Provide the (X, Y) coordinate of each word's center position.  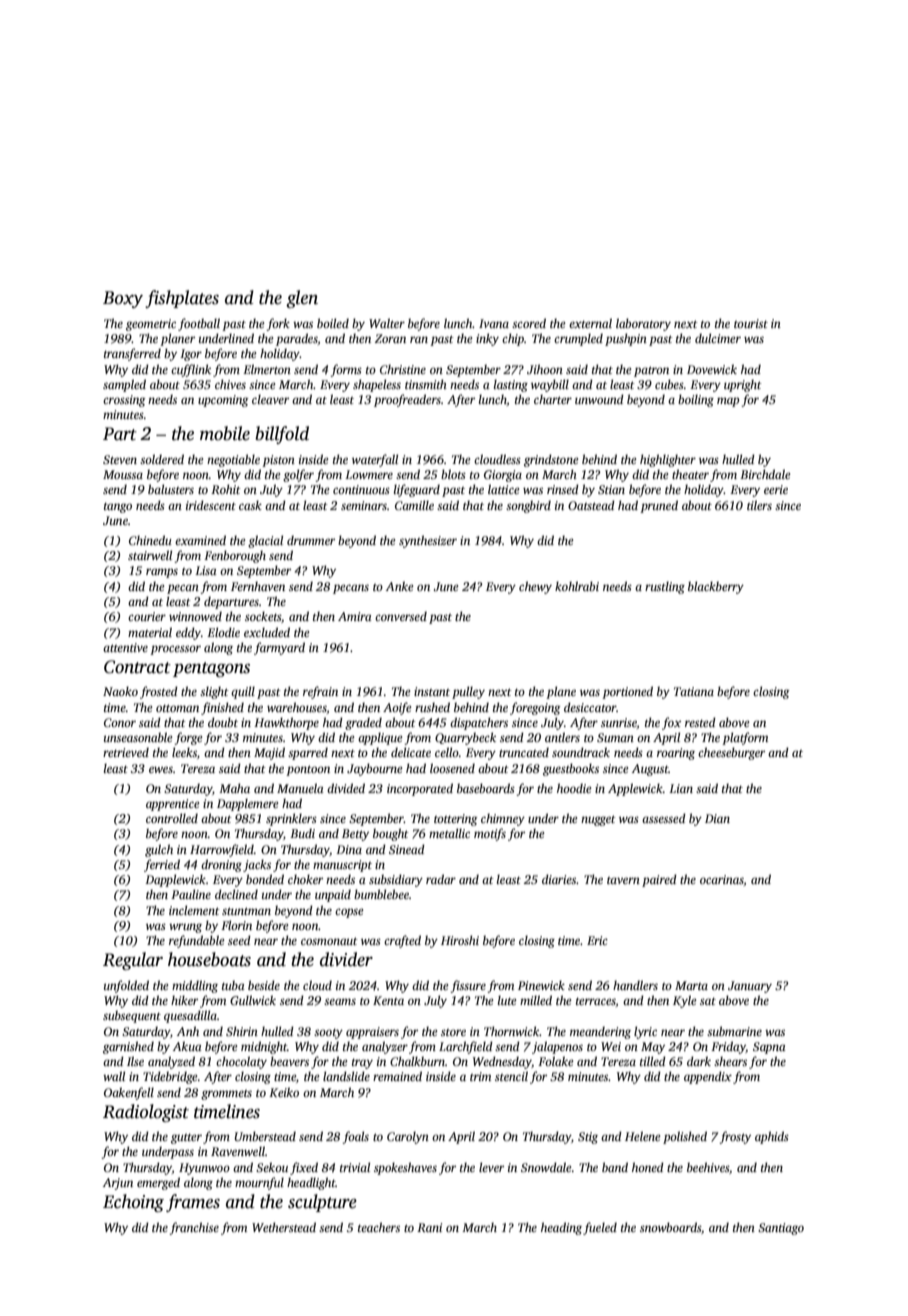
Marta (691, 985)
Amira (355, 616)
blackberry (716, 587)
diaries (559, 879)
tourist (751, 323)
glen (302, 299)
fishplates (182, 299)
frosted (159, 692)
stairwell (150, 555)
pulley (468, 692)
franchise (194, 1228)
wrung (185, 928)
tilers (759, 505)
